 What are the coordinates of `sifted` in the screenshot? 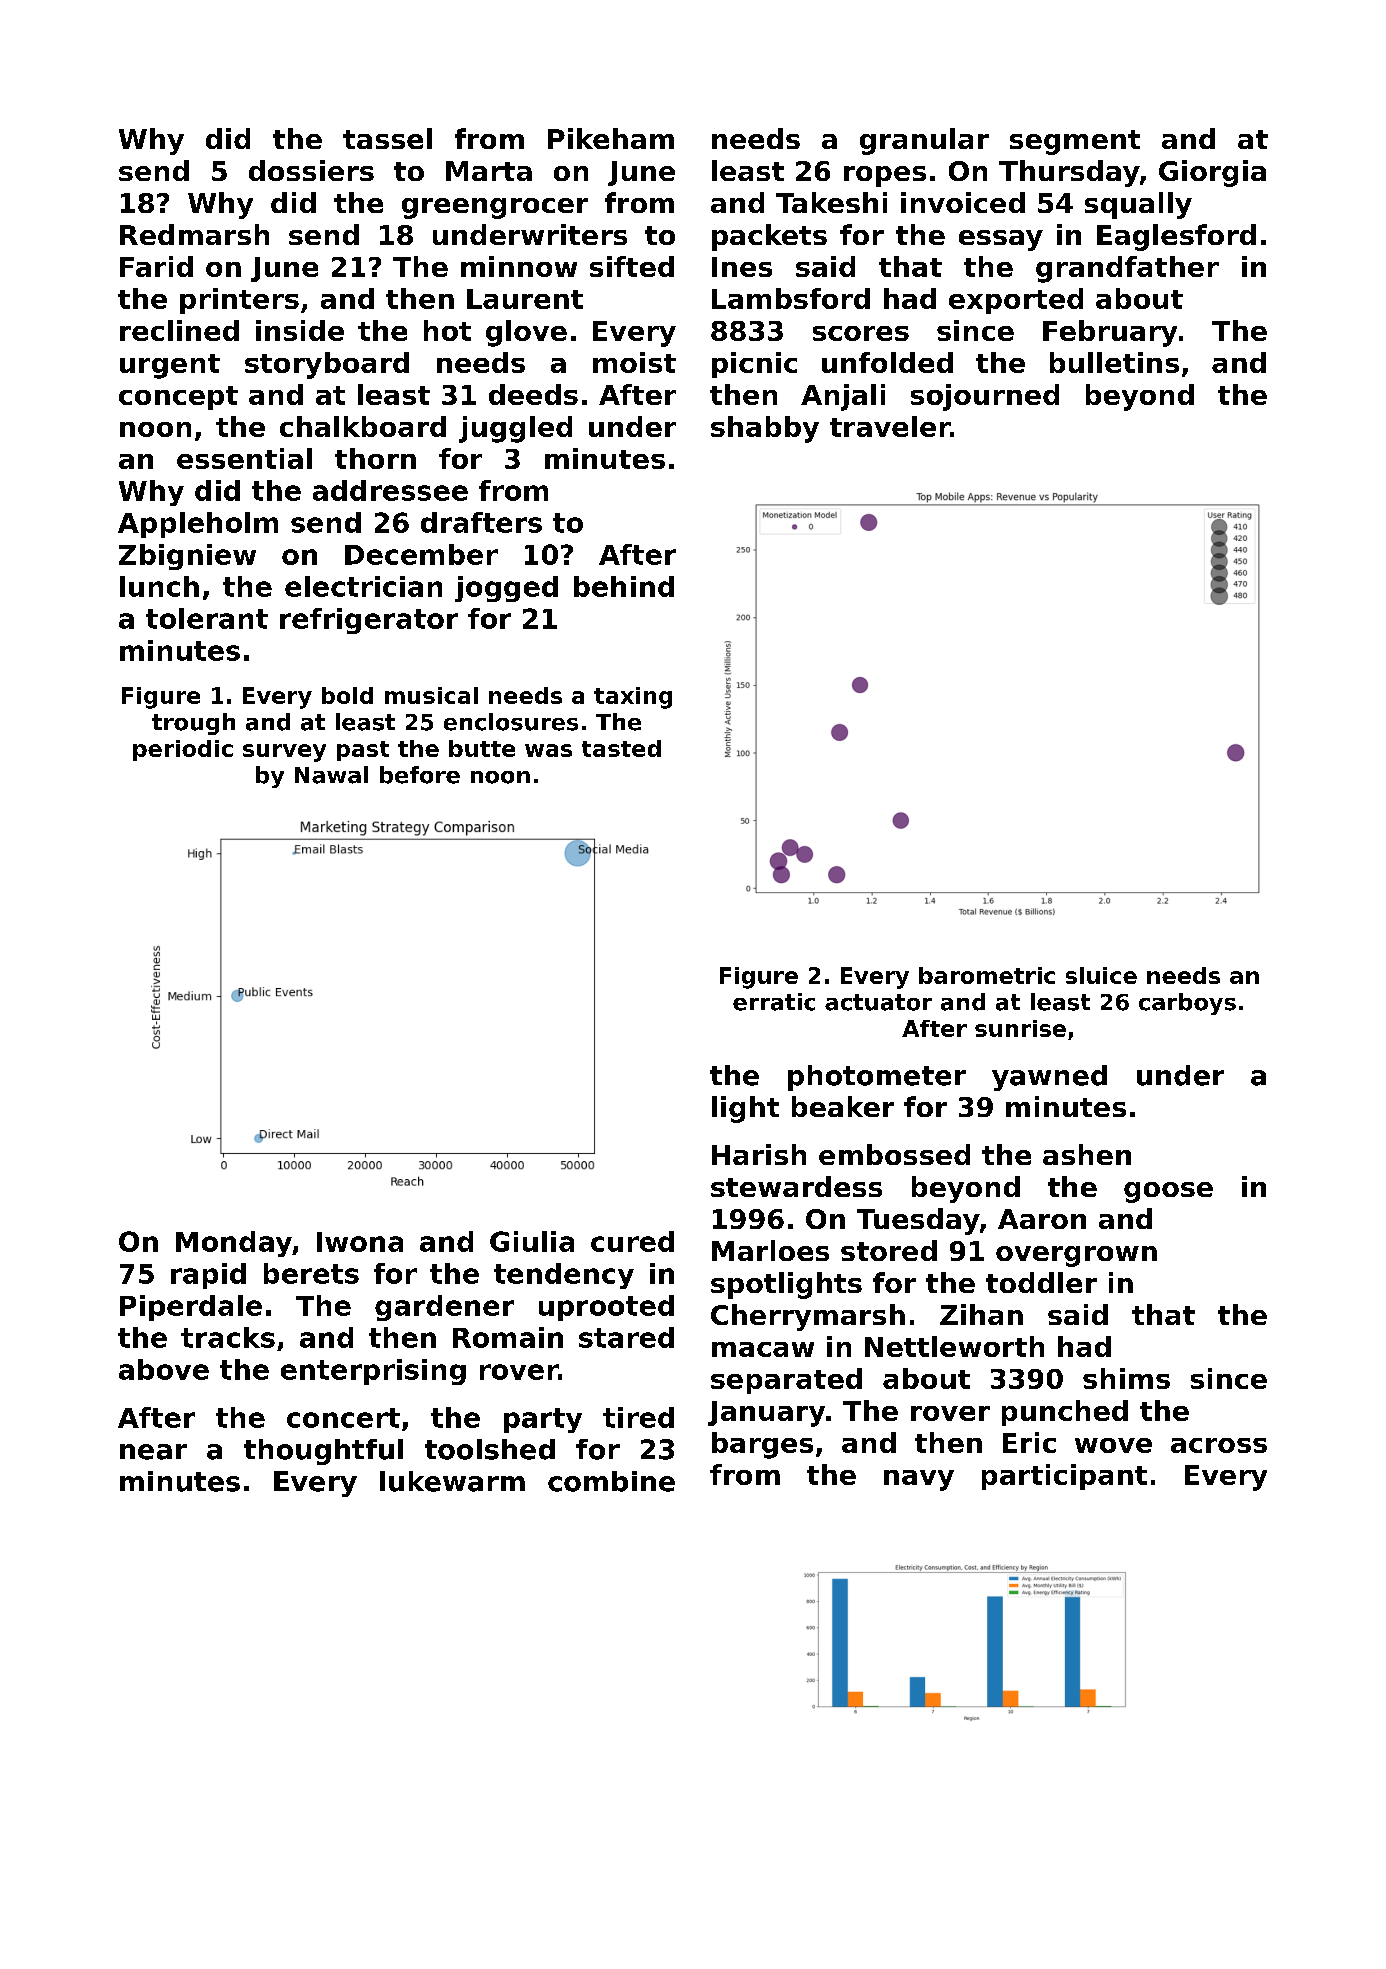 It's located at (632, 266).
